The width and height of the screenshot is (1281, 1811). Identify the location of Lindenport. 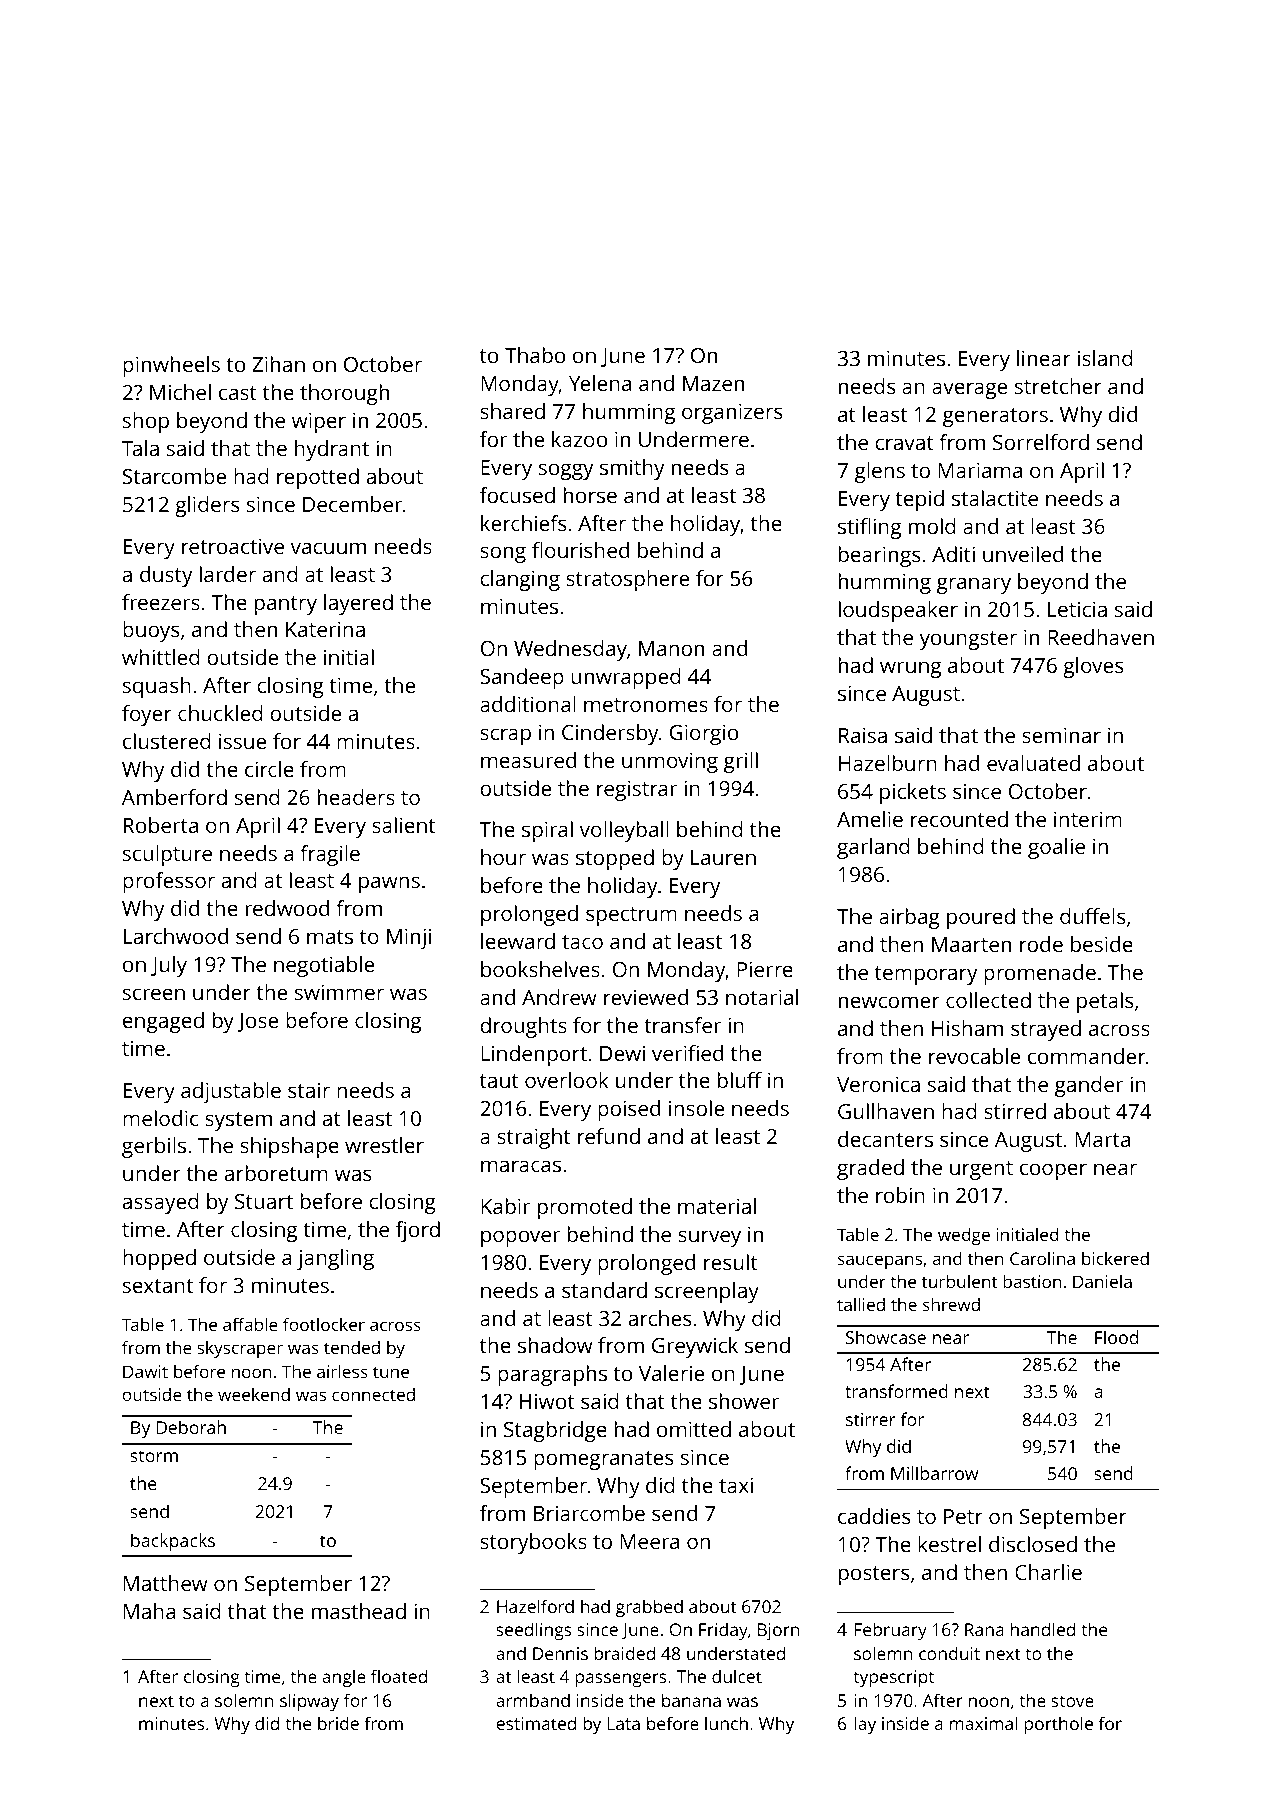
(534, 1055).
